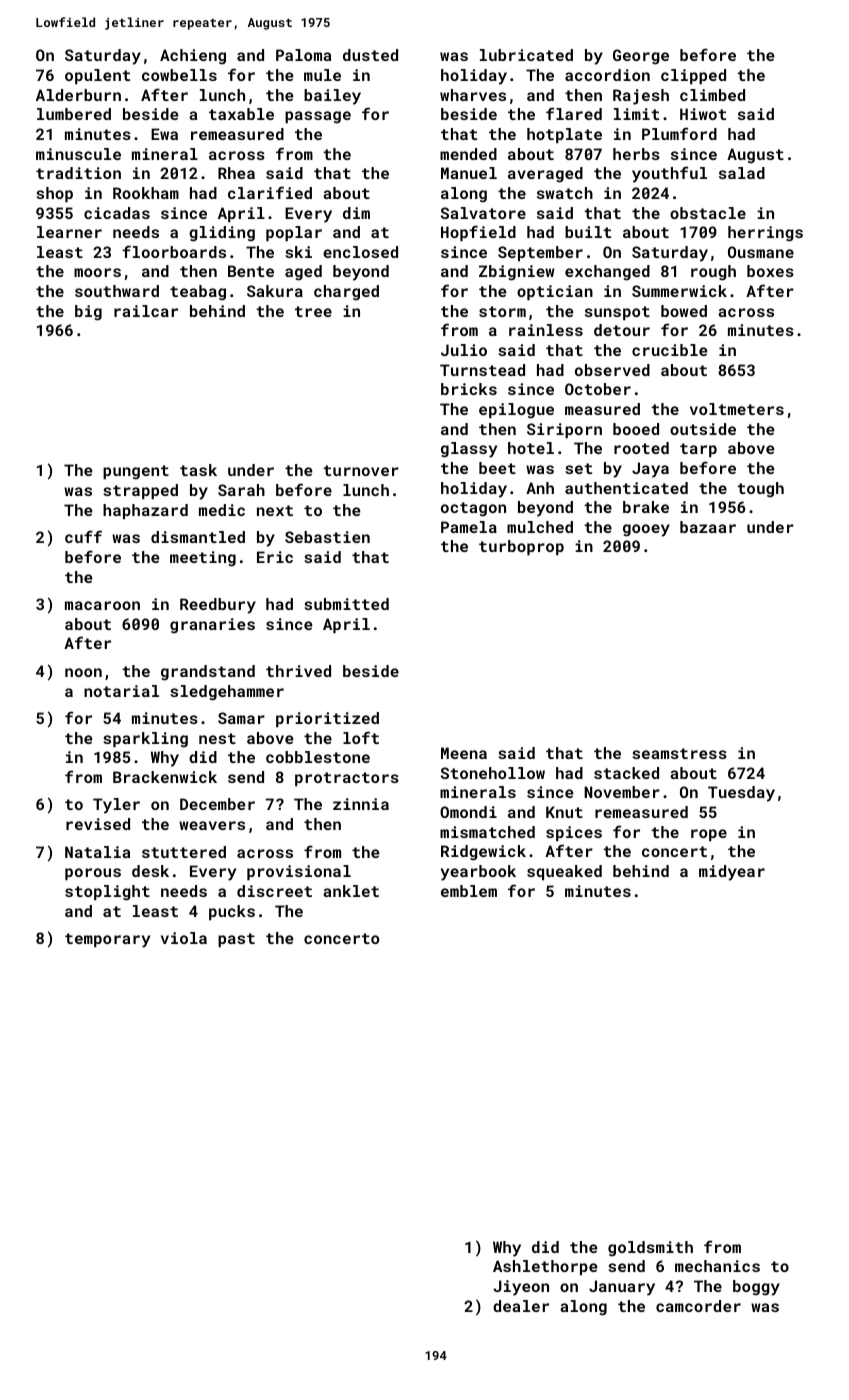  What do you see at coordinates (346, 293) in the page?
I see `charged` at bounding box center [346, 293].
